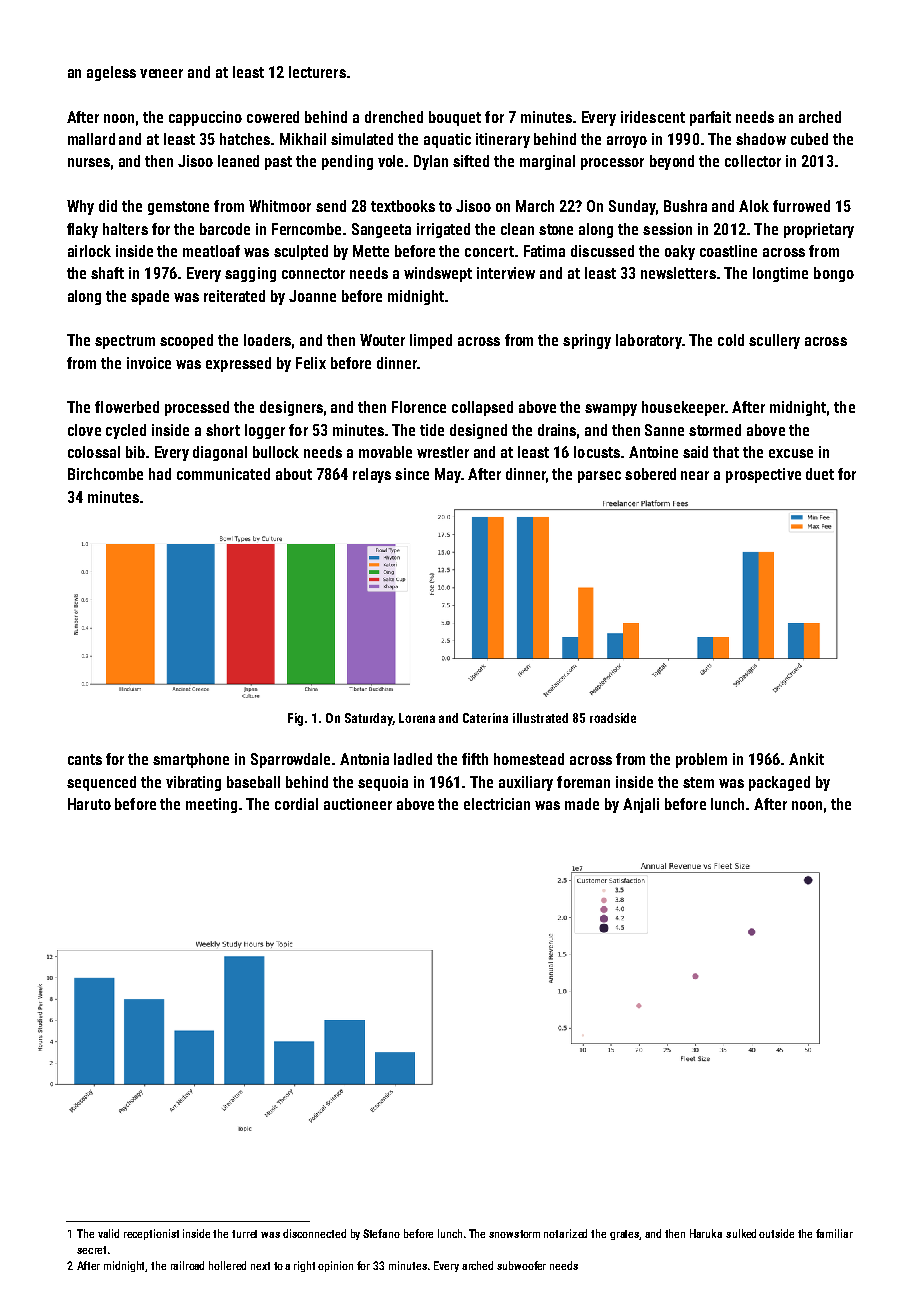  What do you see at coordinates (557, 430) in the screenshot?
I see `drains` at bounding box center [557, 430].
